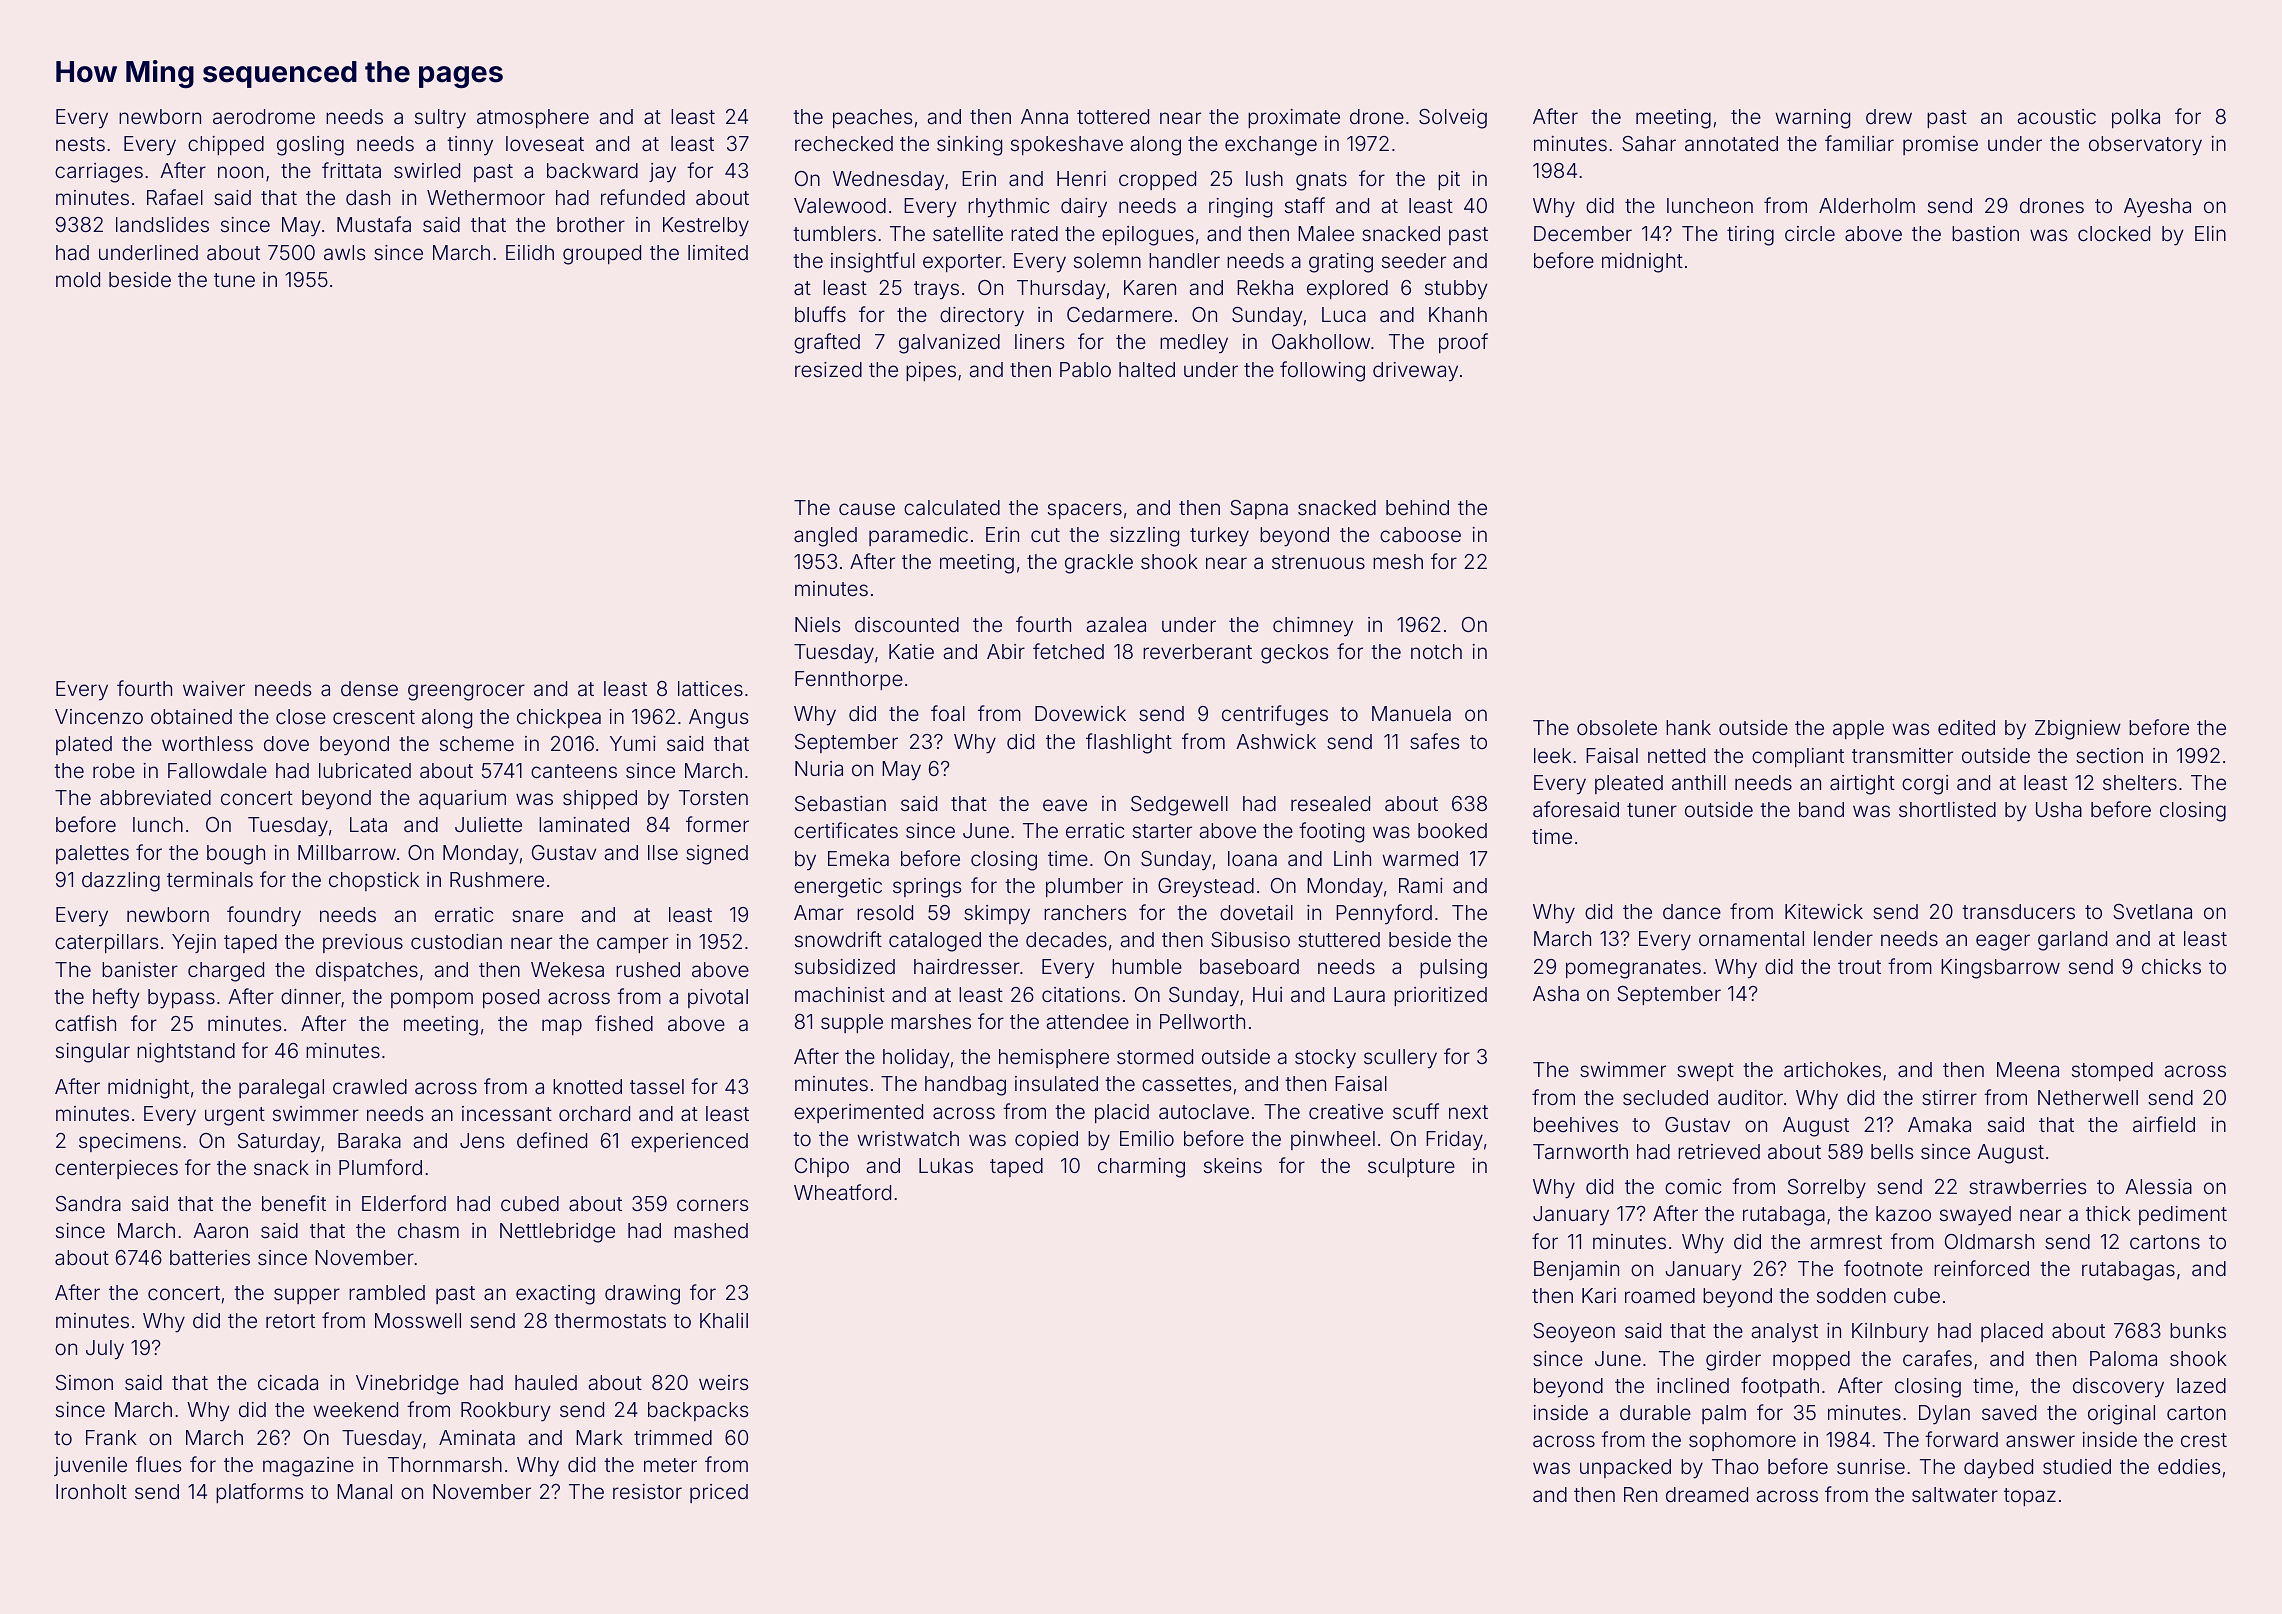  I want to click on sinking, so click(969, 146).
